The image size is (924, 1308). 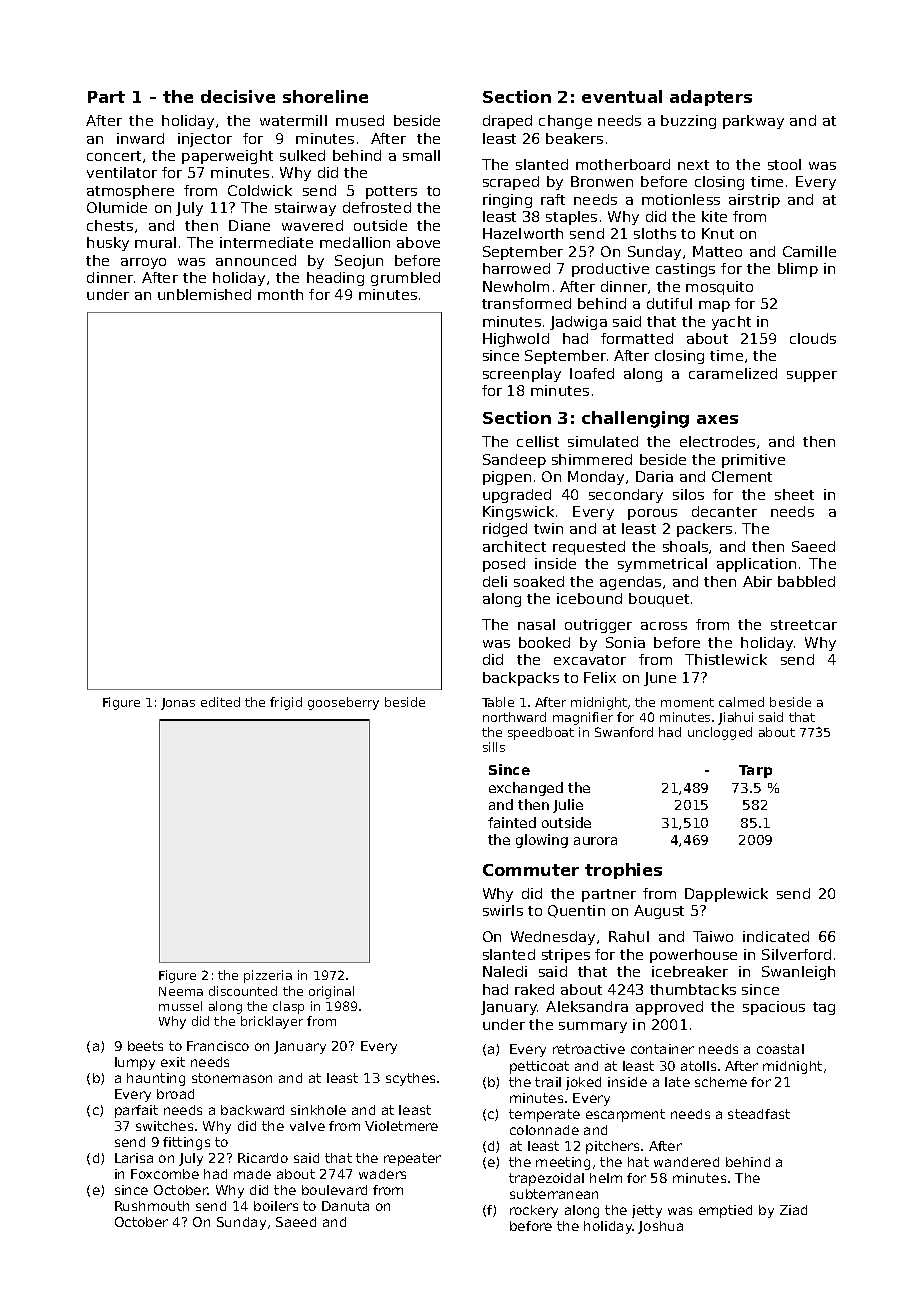 What do you see at coordinates (574, 138) in the image?
I see `beakers` at bounding box center [574, 138].
